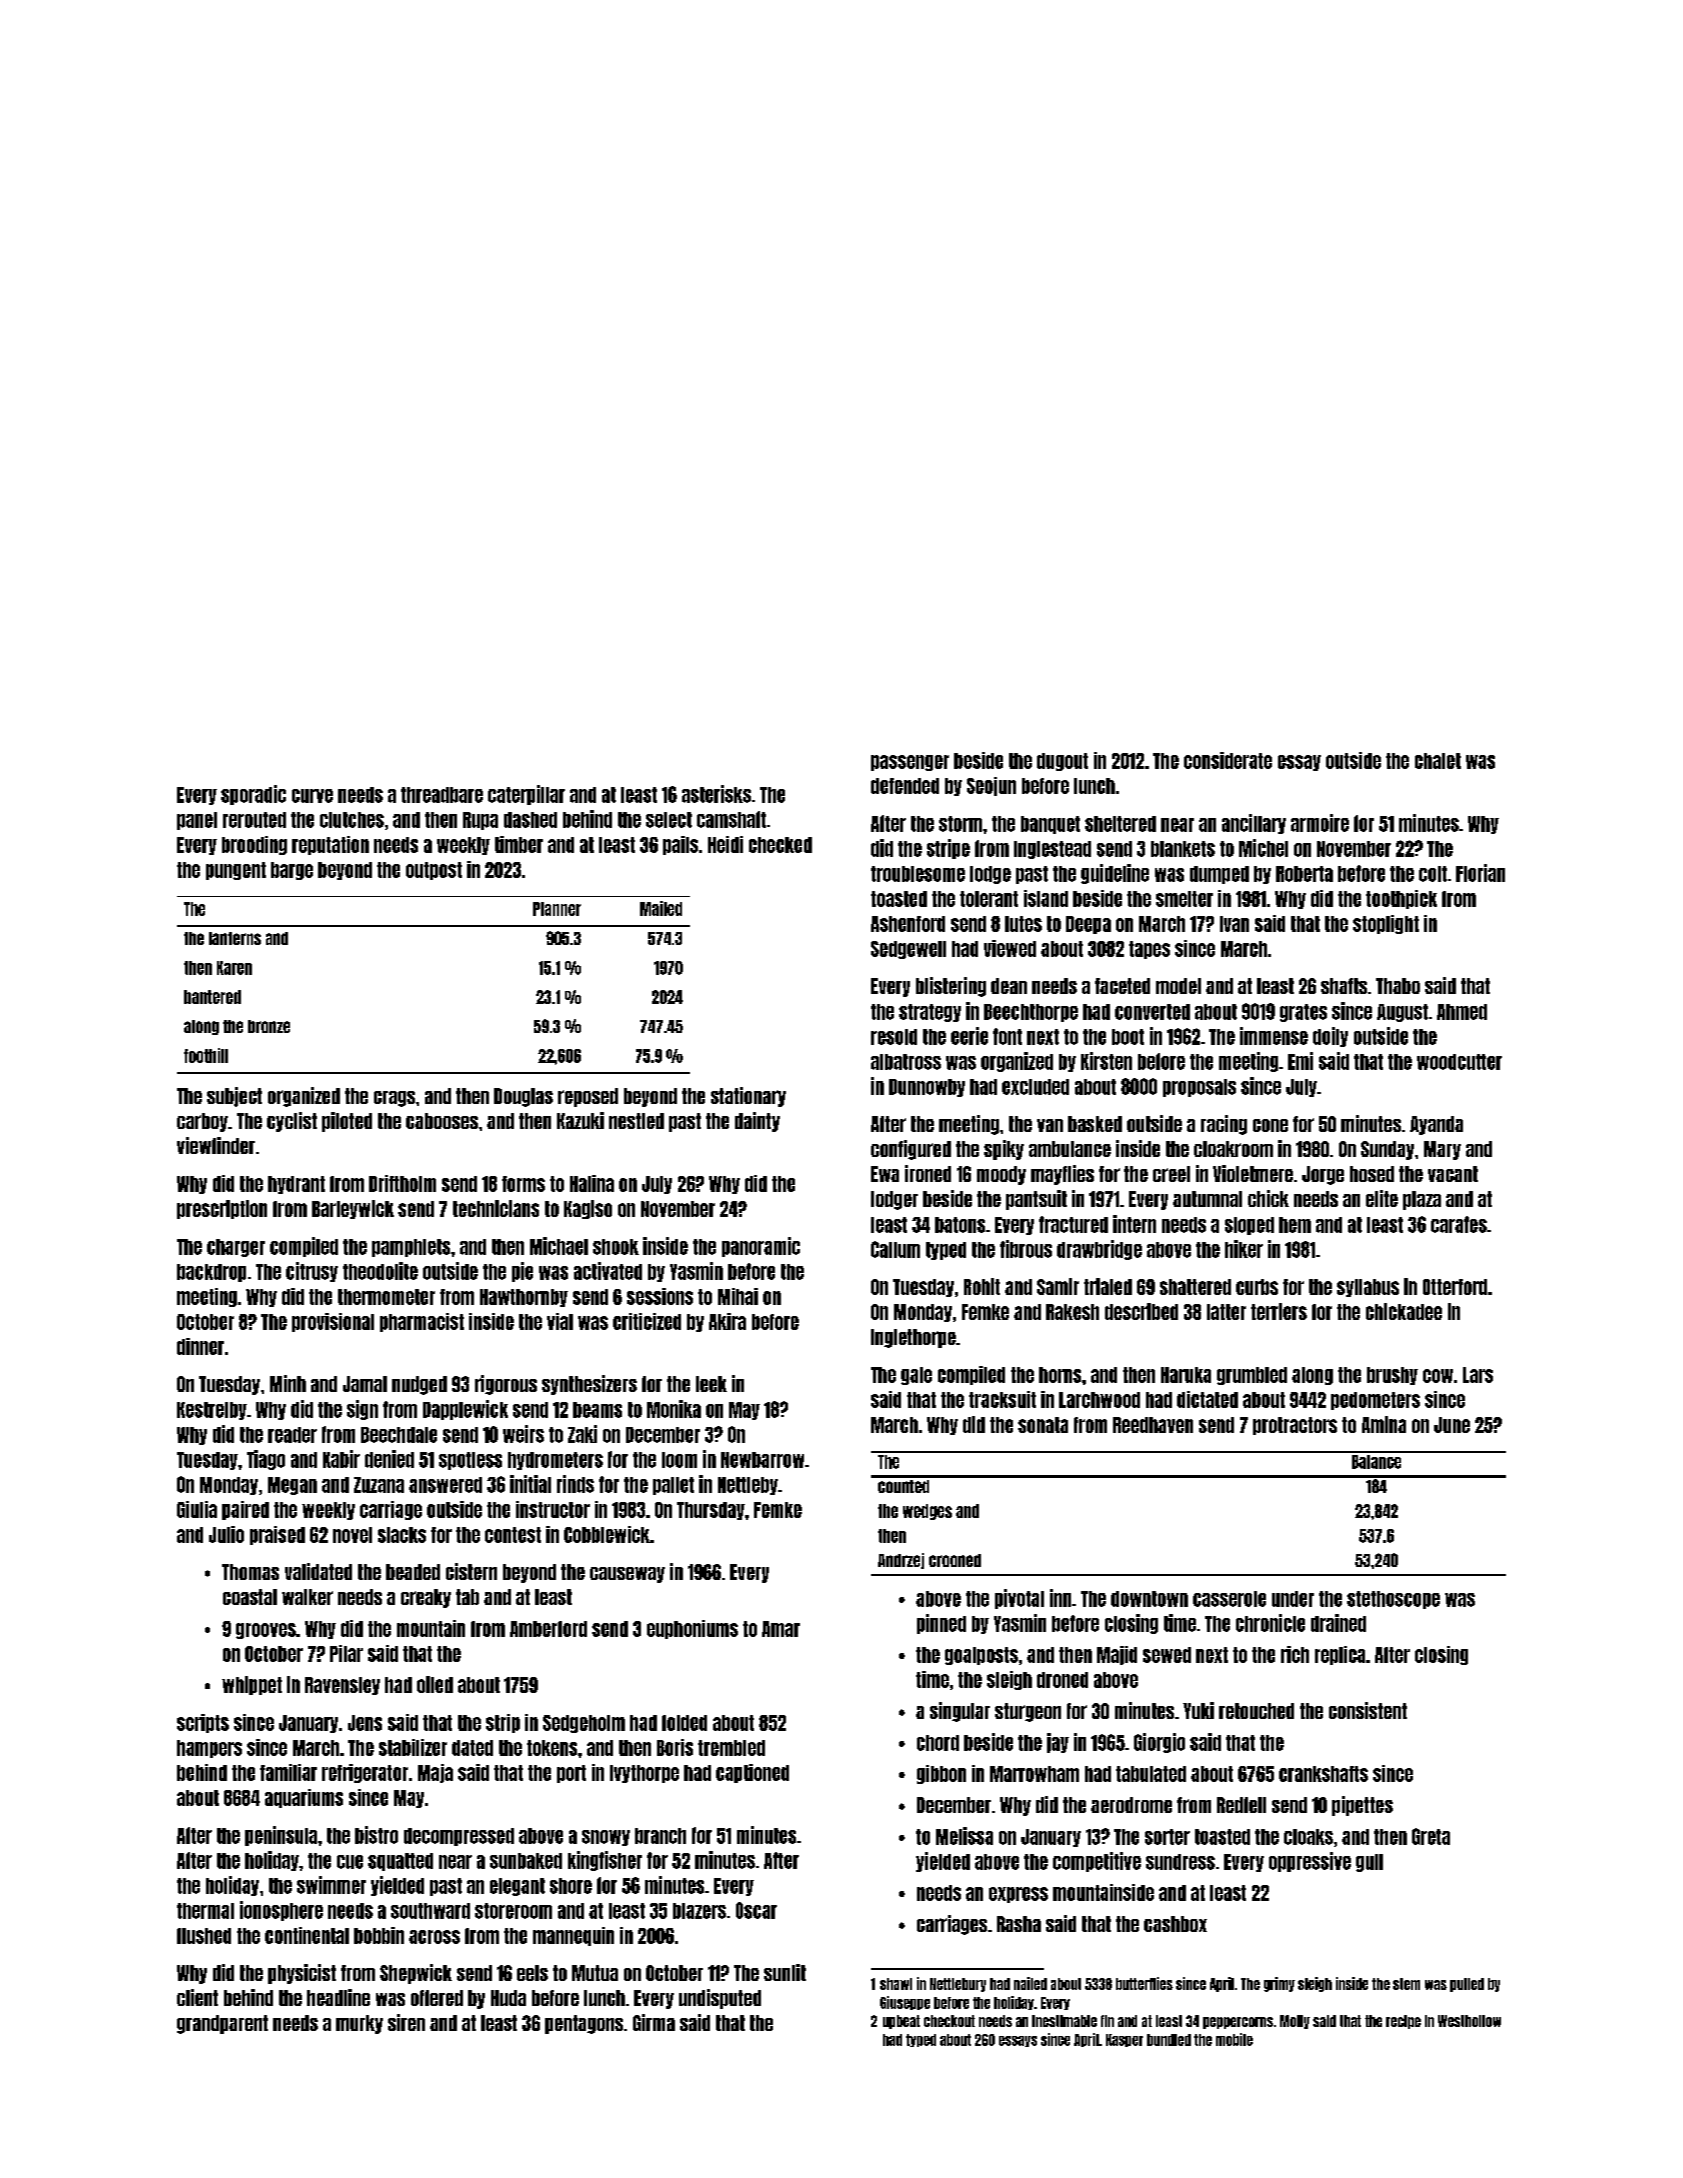  Describe the element at coordinates (584, 2024) in the document. I see `pentagons` at that location.
